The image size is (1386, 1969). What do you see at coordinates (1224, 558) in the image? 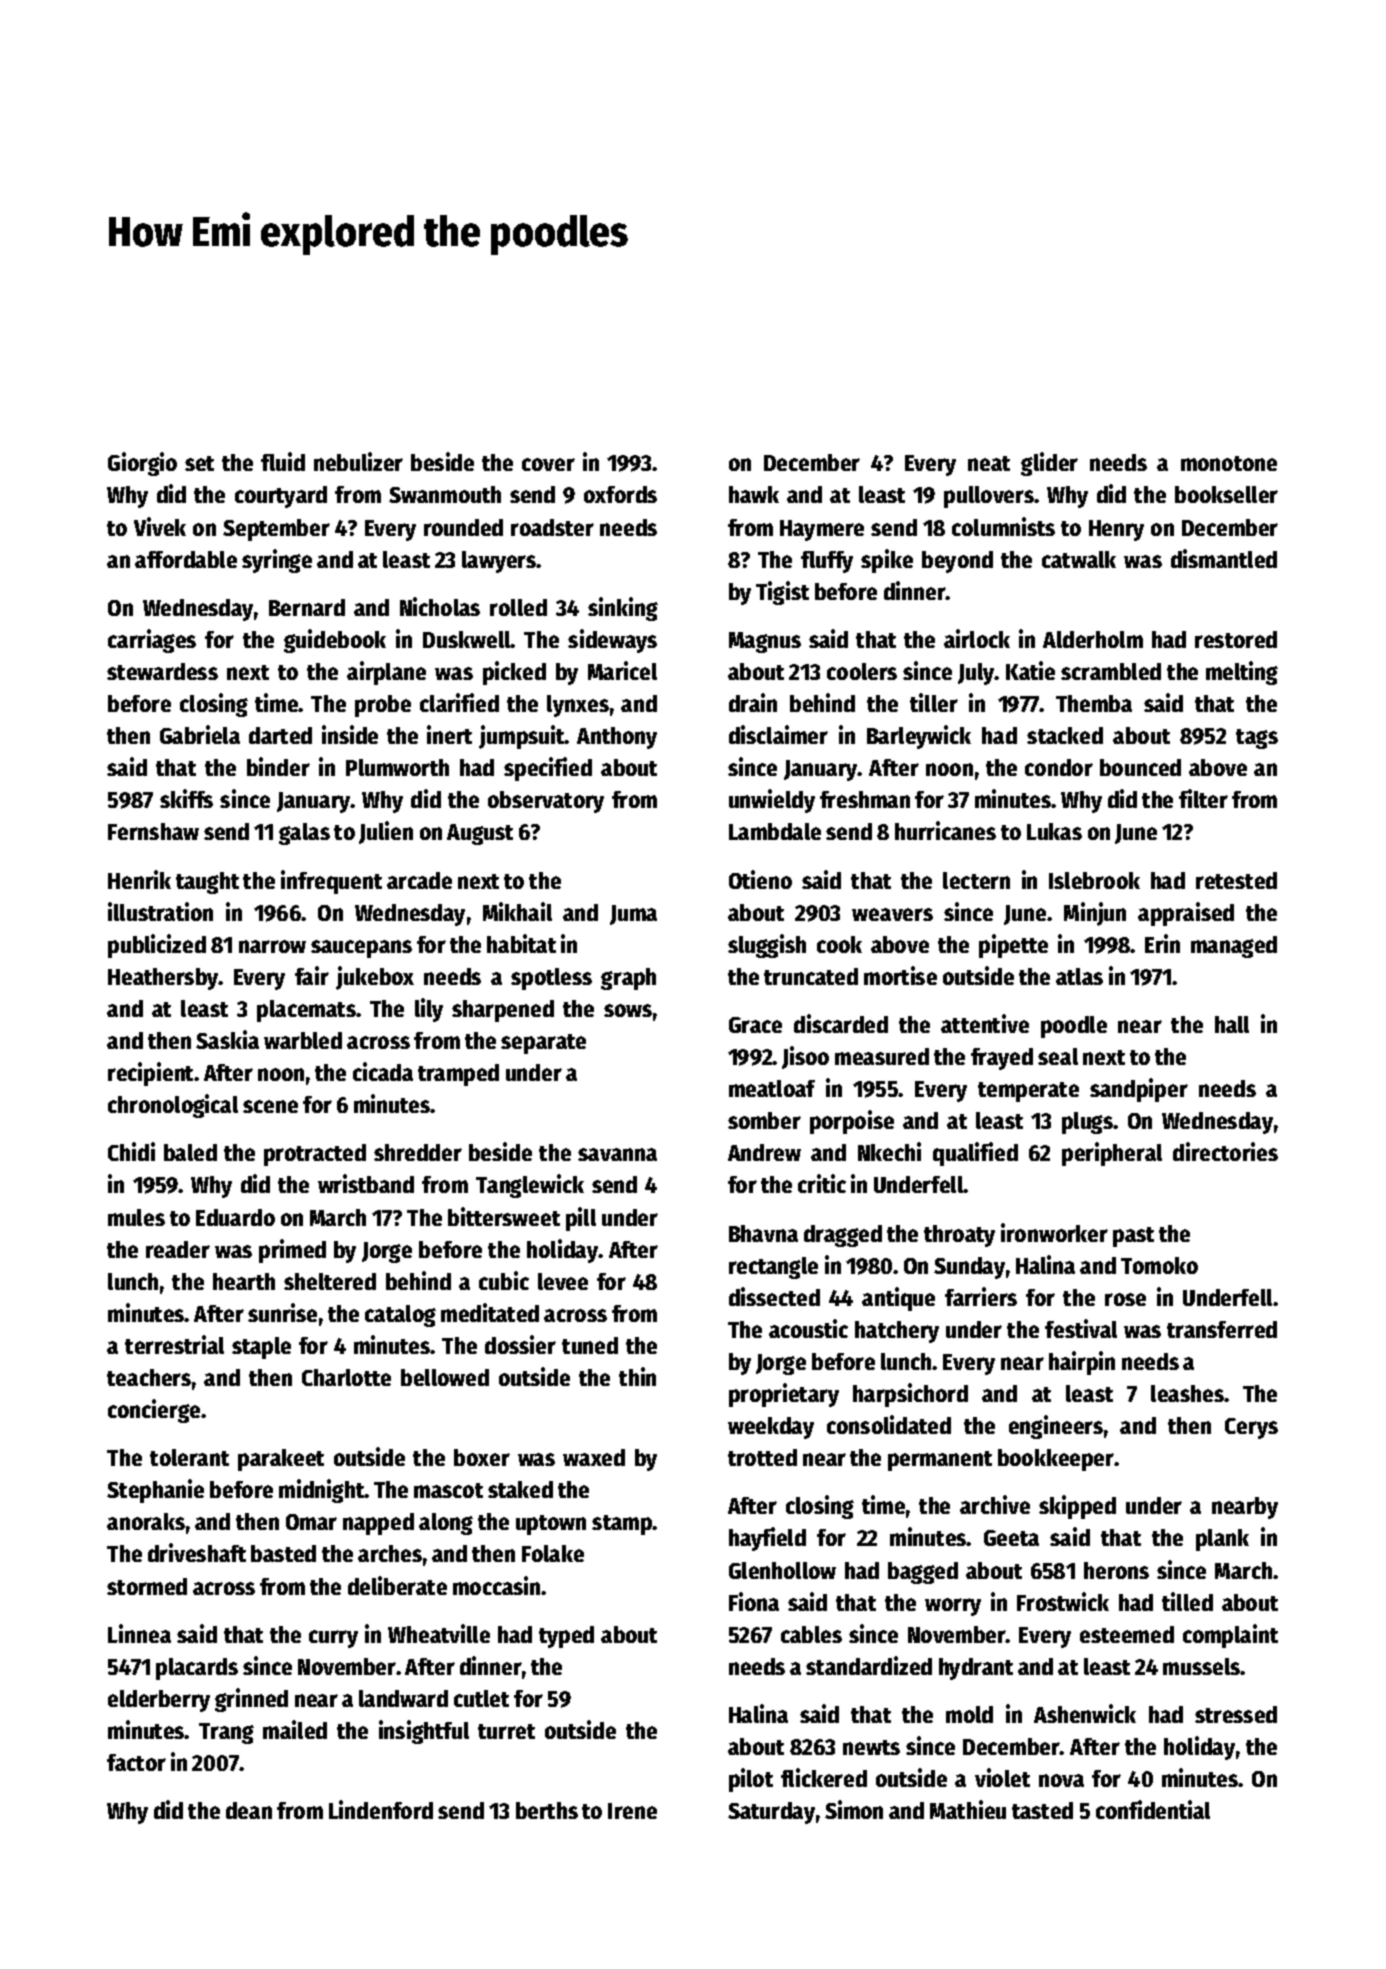
I see `dismantled` at bounding box center [1224, 558].
